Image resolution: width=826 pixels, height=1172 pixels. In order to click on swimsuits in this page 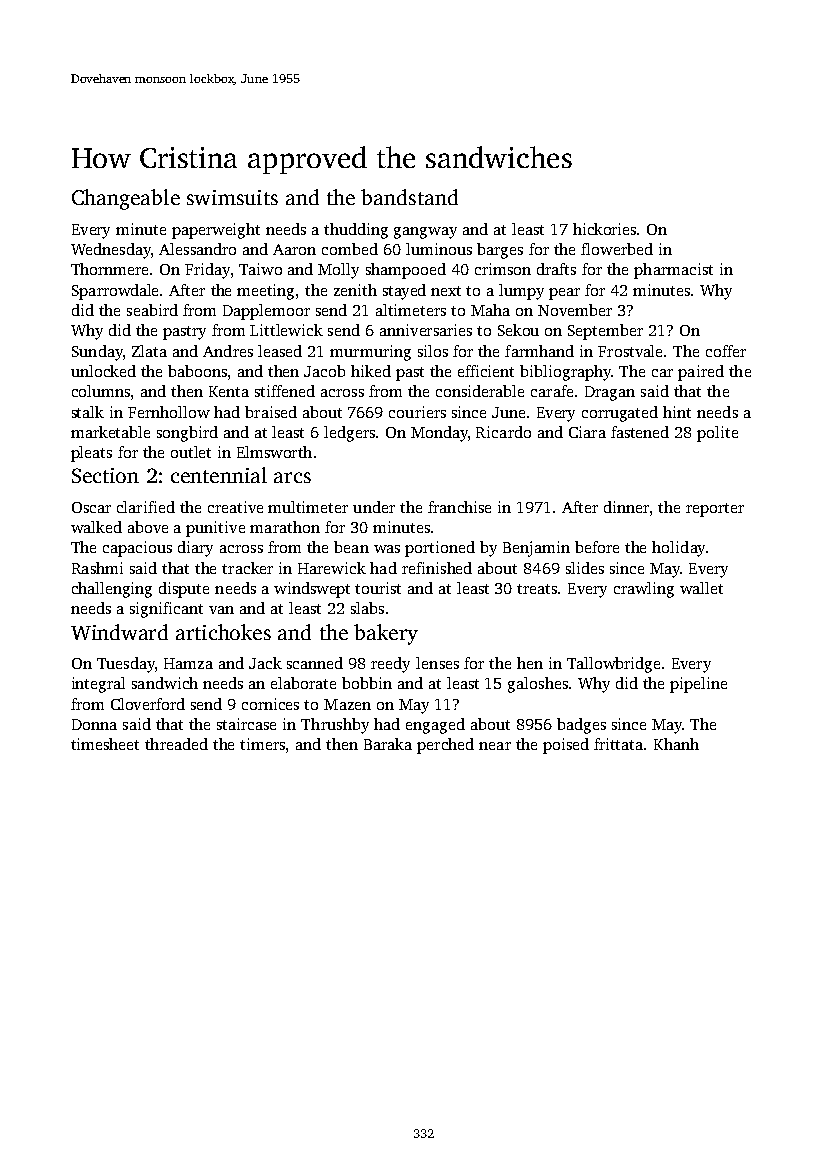, I will do `click(232, 197)`.
